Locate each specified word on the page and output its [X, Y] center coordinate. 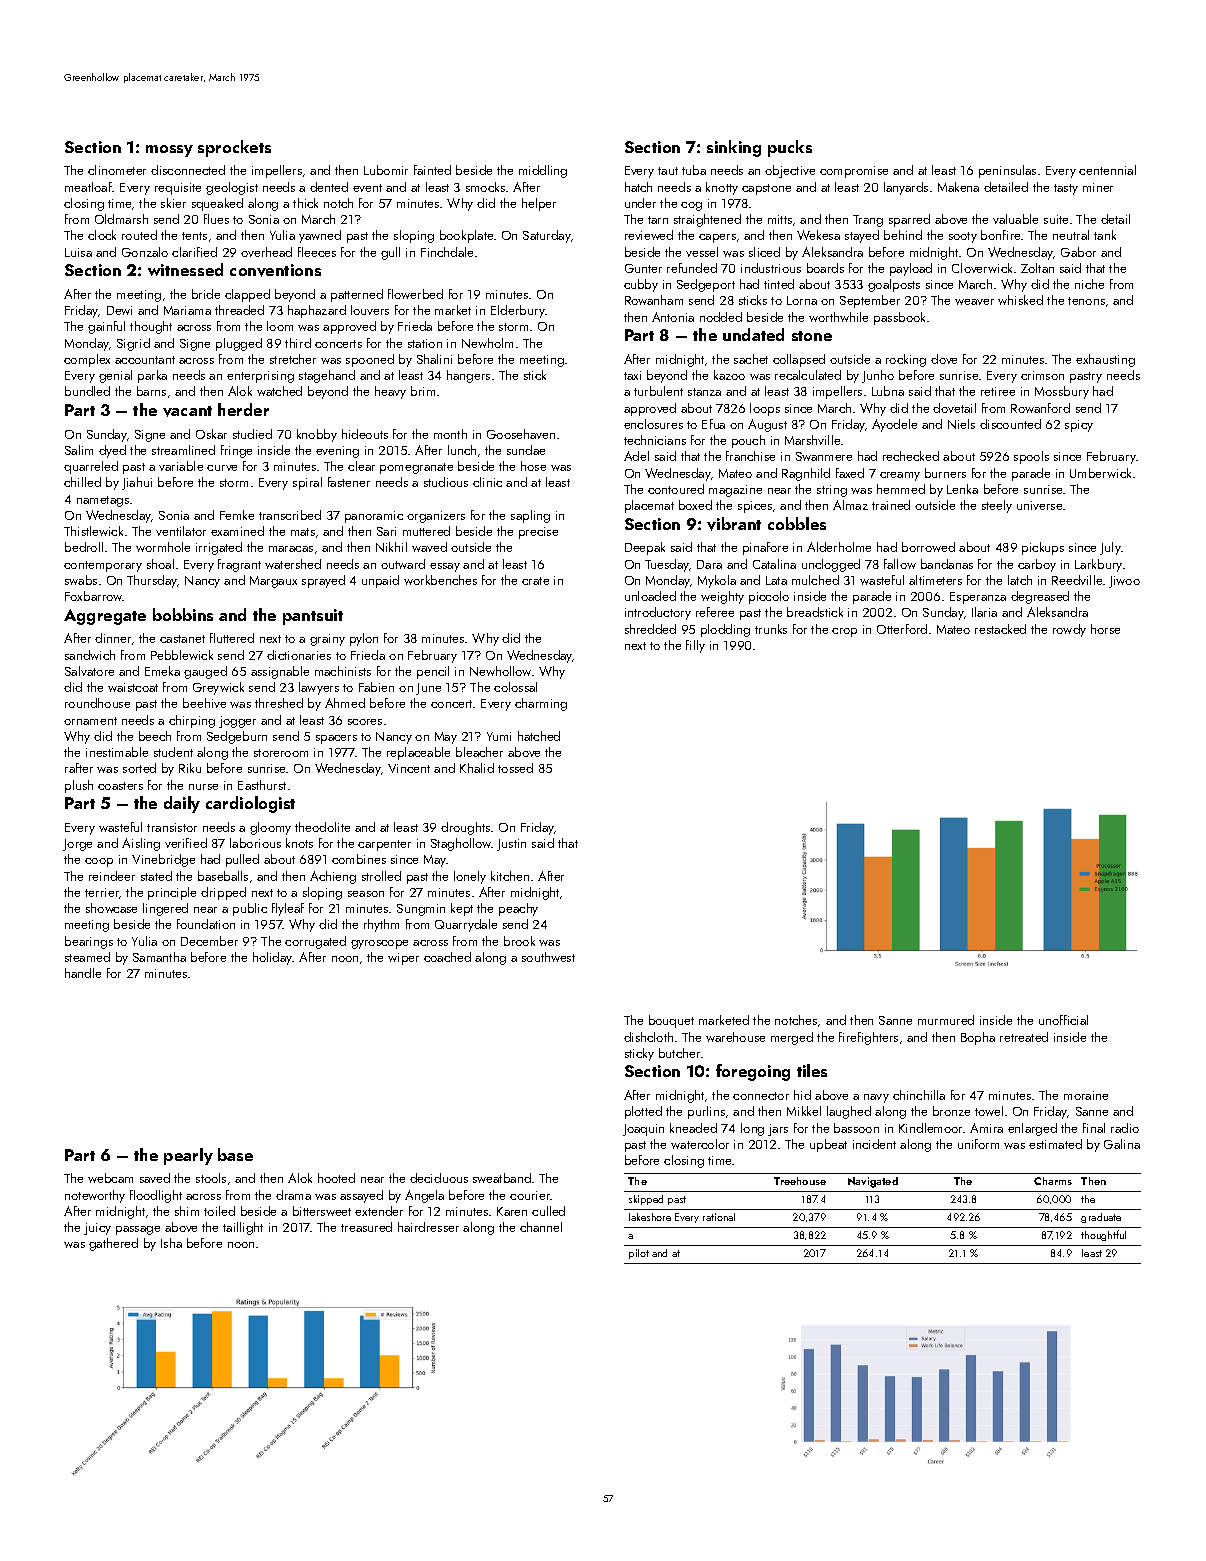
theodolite [322, 827]
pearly [188, 1156]
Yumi [499, 736]
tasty [1066, 189]
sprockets [234, 148]
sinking [734, 148]
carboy [1037, 565]
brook [519, 941]
